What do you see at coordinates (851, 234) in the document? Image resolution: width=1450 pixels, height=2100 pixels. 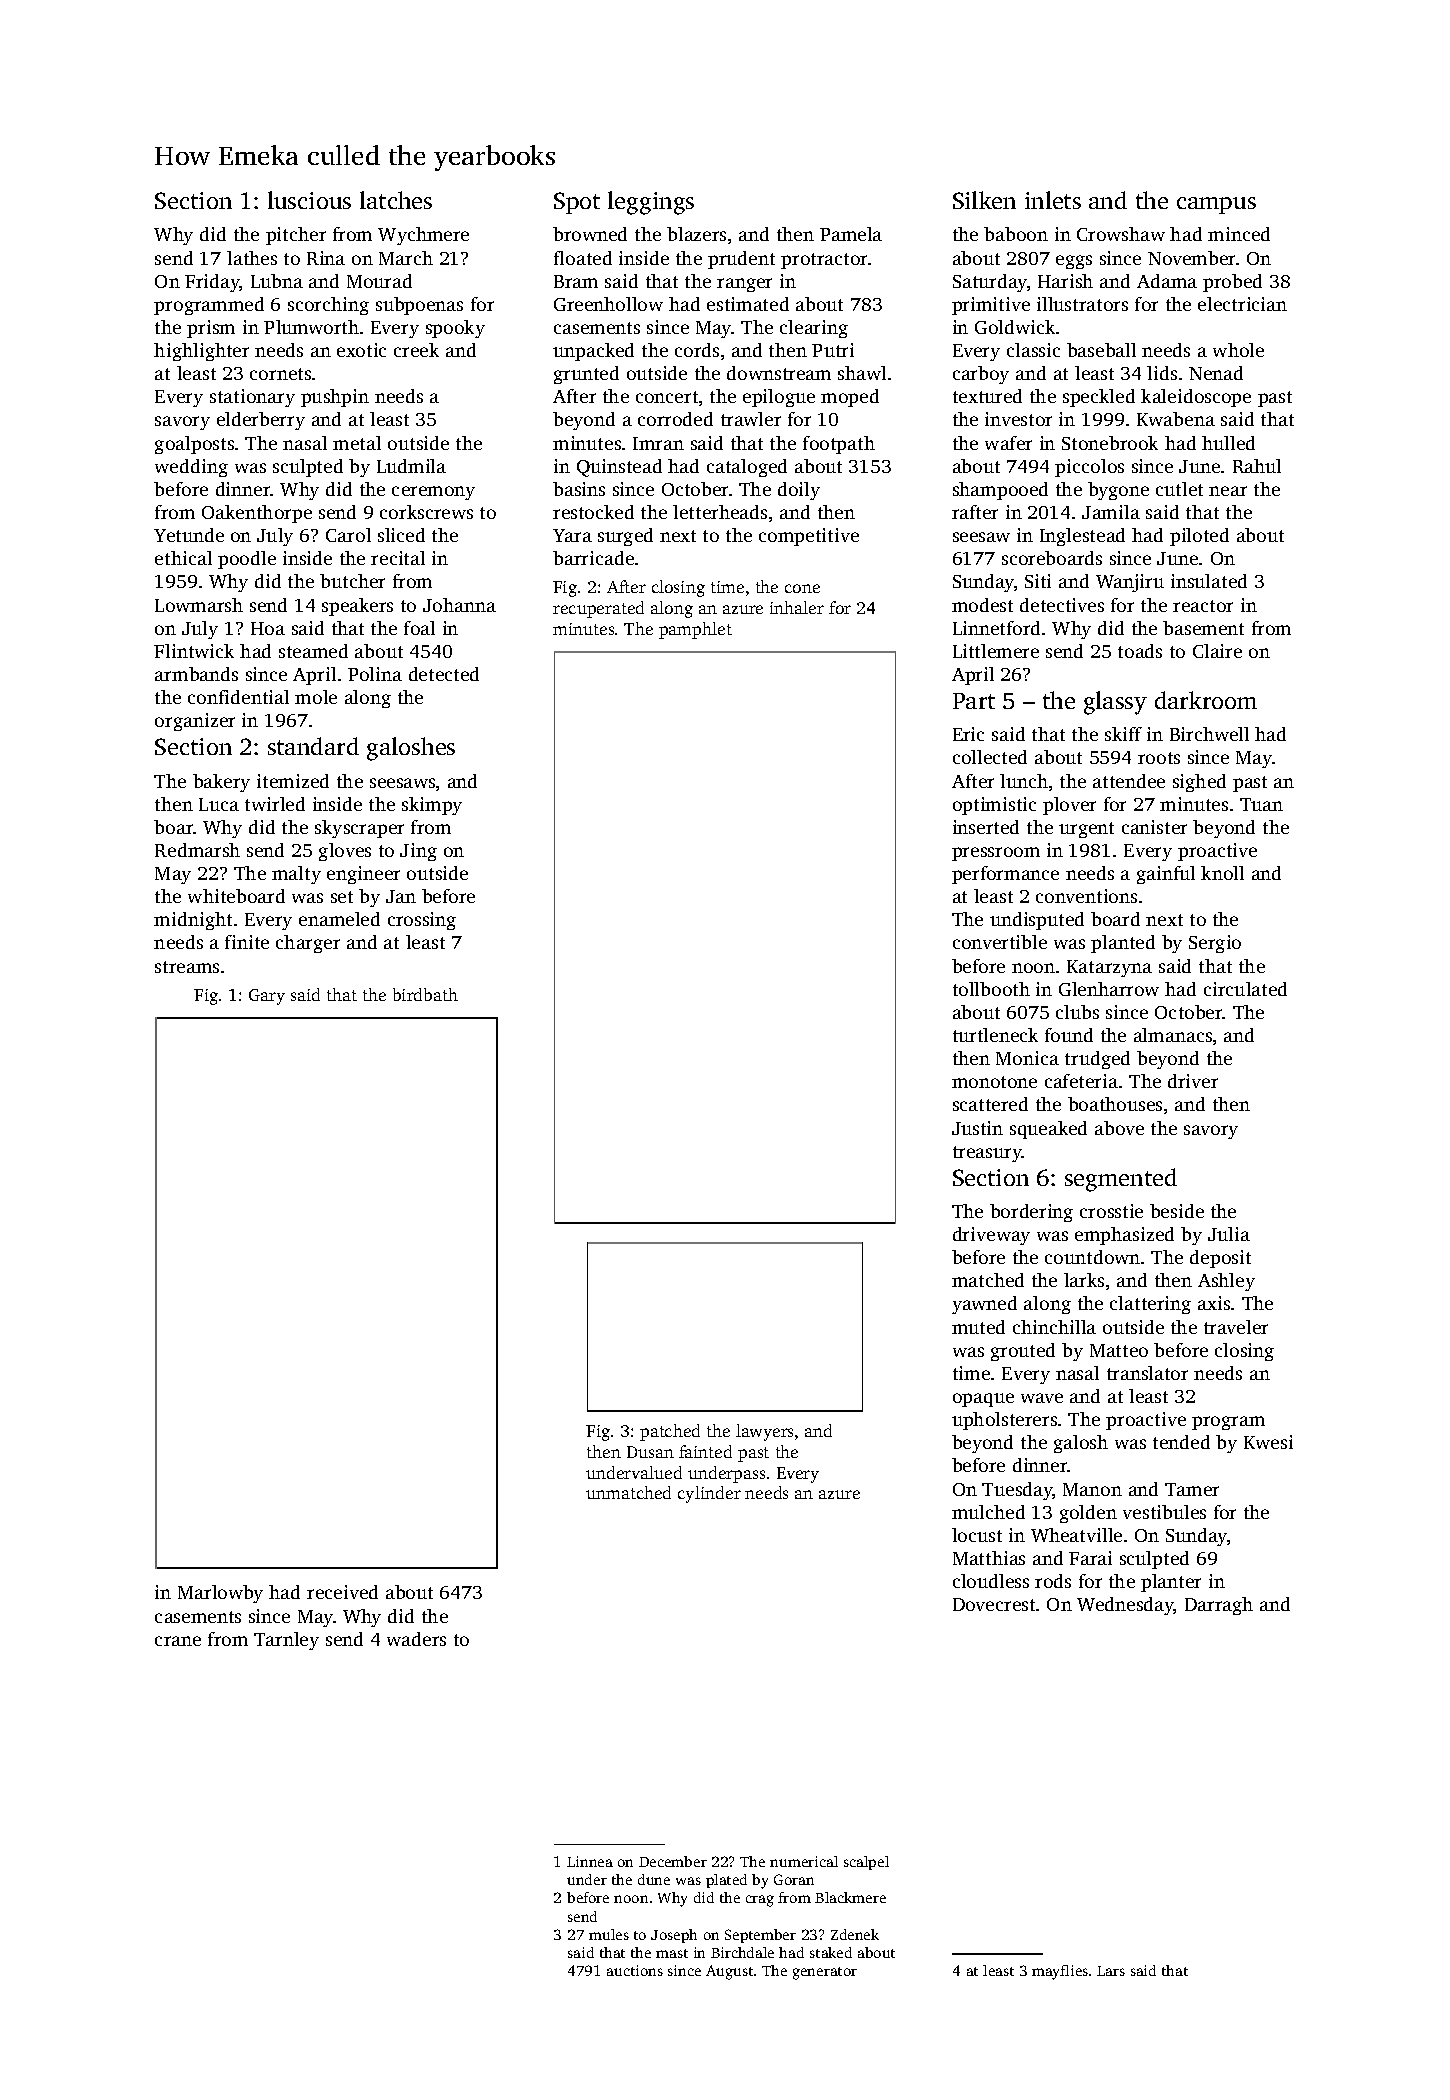 I see `Pamela` at bounding box center [851, 234].
